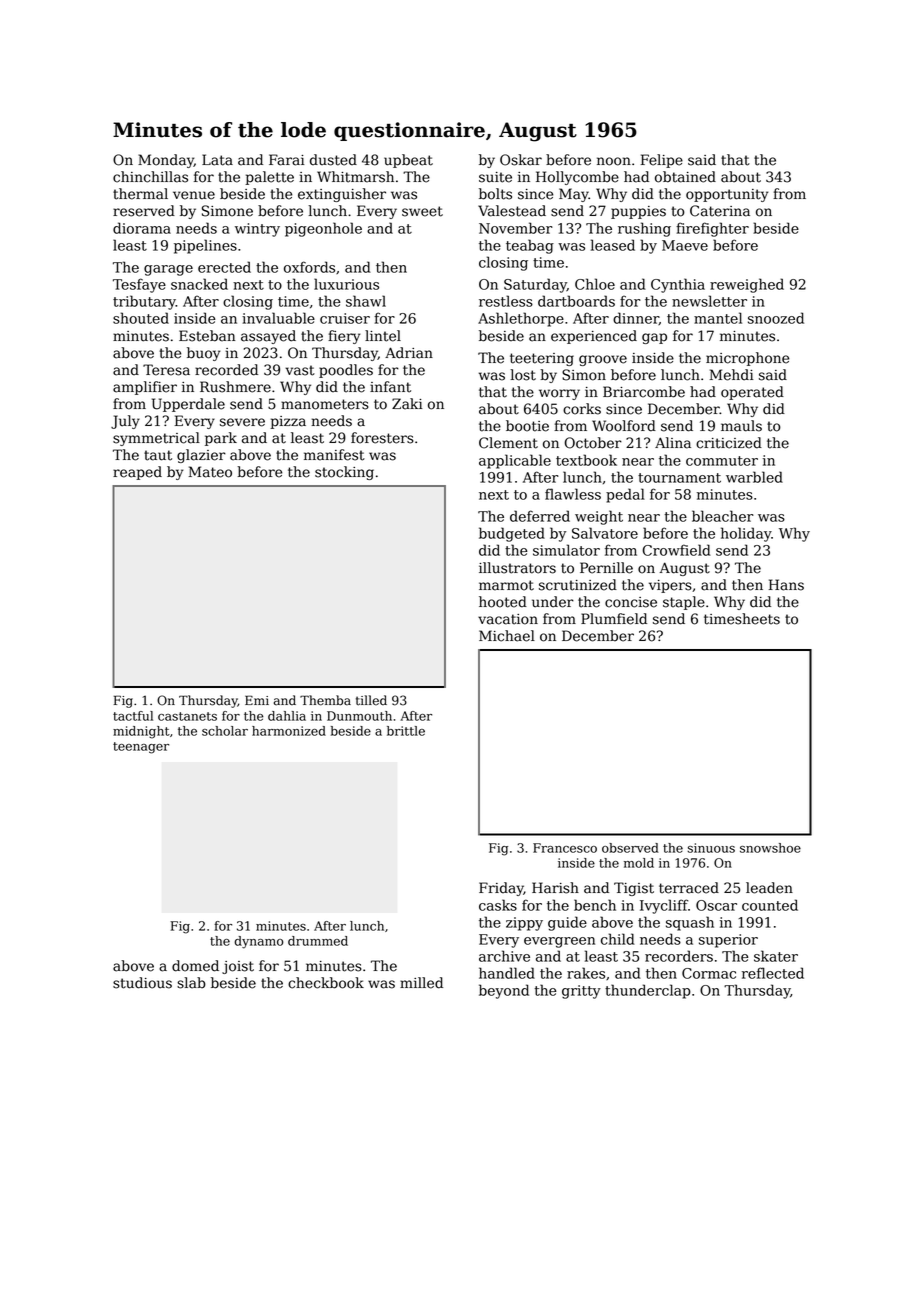 This image has width=924, height=1308. What do you see at coordinates (576, 301) in the image?
I see `dartboards` at bounding box center [576, 301].
